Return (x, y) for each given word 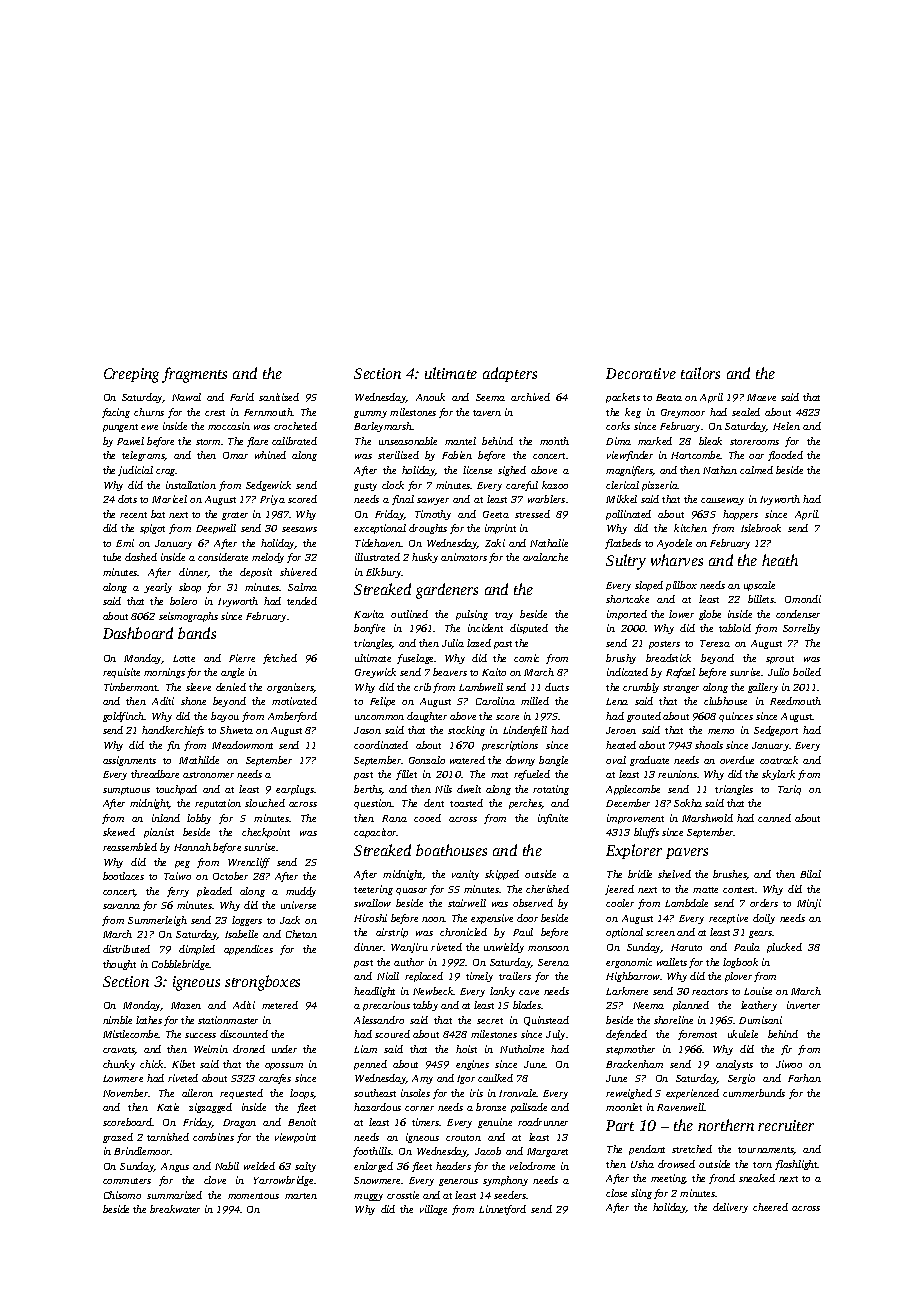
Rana (394, 818)
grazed (118, 1138)
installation (191, 485)
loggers (247, 921)
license (477, 470)
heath (780, 560)
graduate (649, 761)
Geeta (496, 514)
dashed (141, 557)
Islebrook (761, 528)
